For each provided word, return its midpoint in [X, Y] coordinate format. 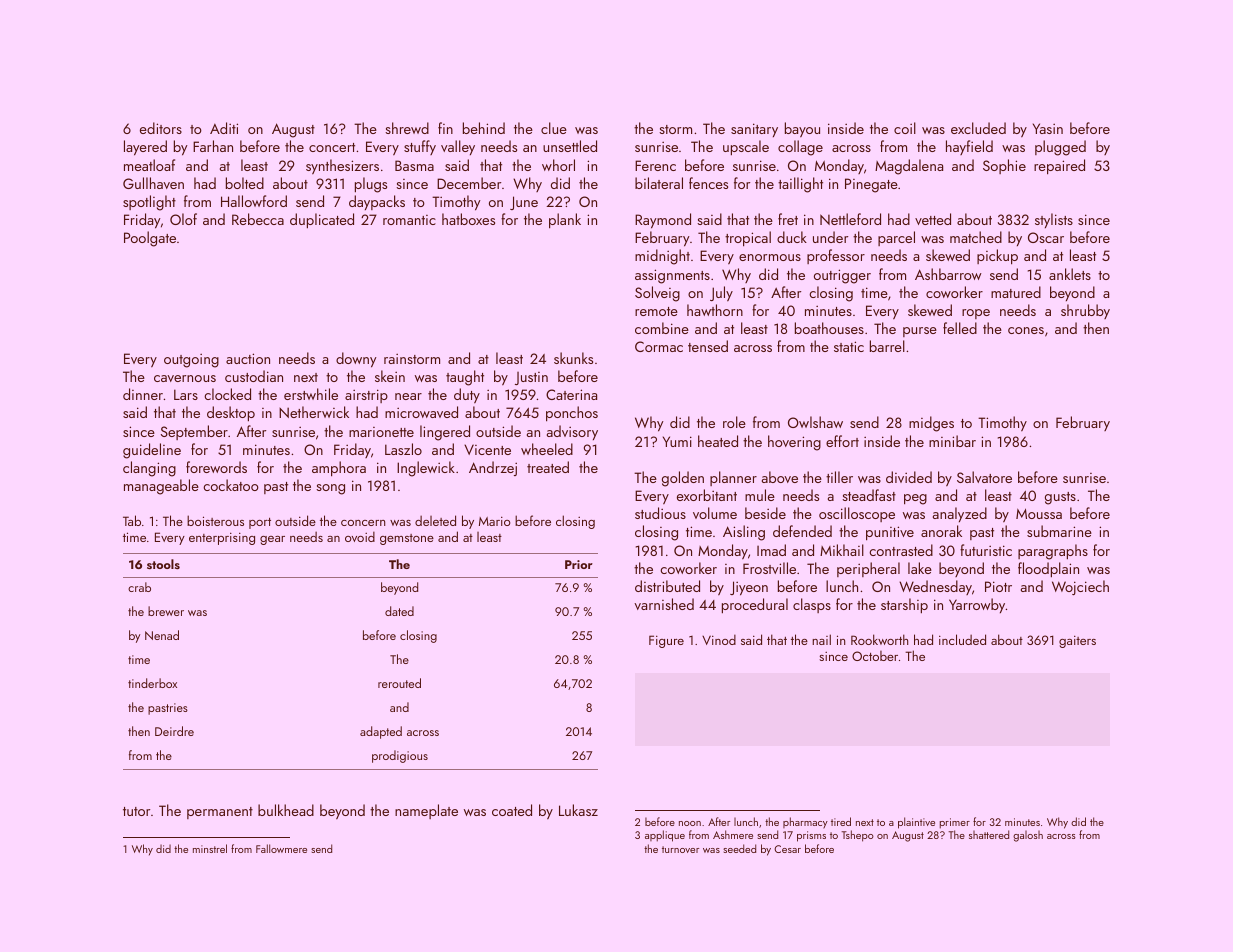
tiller [839, 477]
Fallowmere [281, 848]
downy [356, 360]
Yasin [1048, 128]
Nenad [162, 635]
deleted [435, 520]
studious [660, 513]
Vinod [719, 639]
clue [554, 128]
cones [1026, 330]
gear [272, 540]
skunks [573, 358]
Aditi [224, 128]
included [962, 639]
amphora [339, 468]
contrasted [901, 550]
